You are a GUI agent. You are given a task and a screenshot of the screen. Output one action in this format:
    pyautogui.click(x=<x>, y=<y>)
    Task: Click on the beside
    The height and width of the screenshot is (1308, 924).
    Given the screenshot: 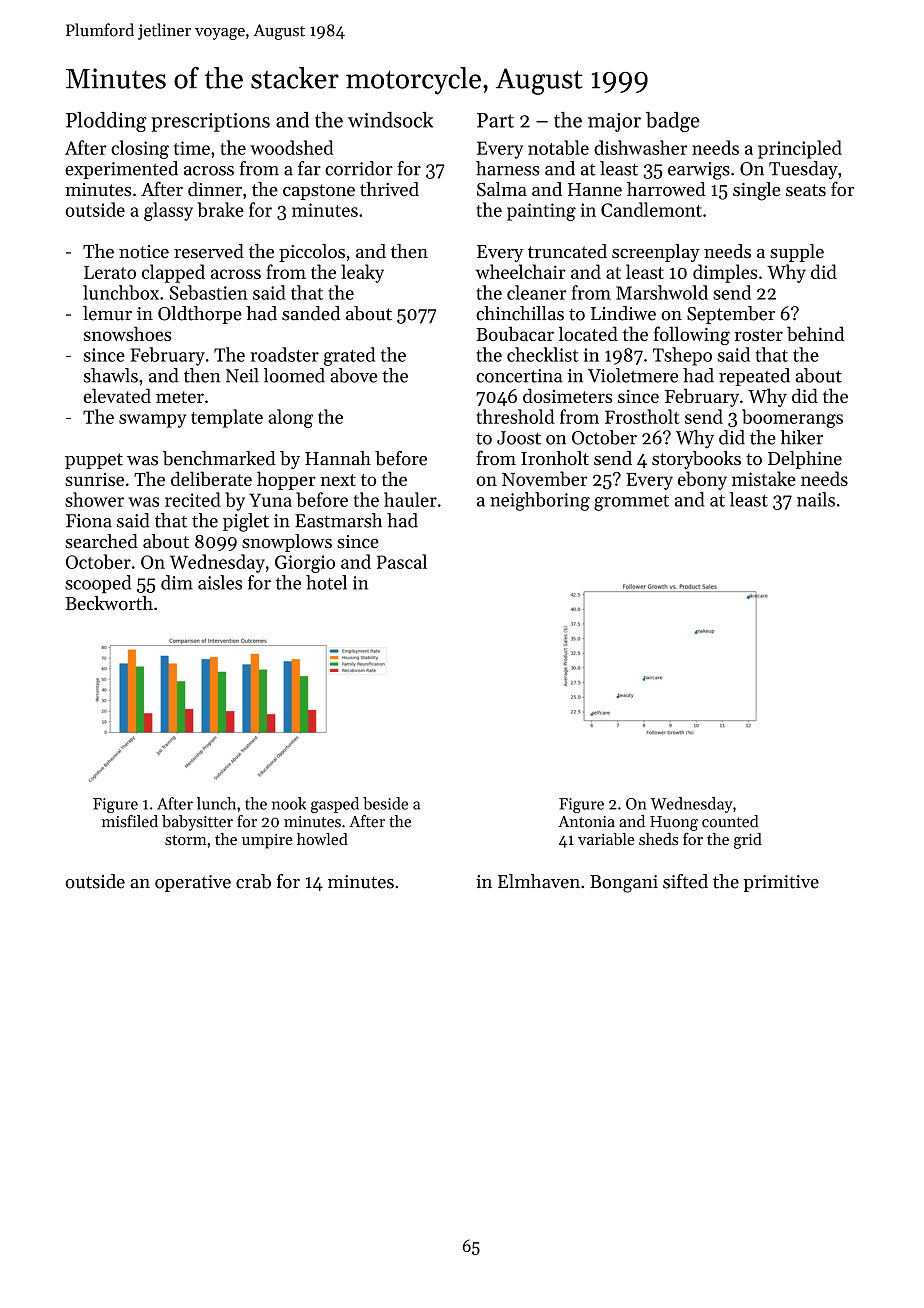 What is the action you would take?
    pyautogui.click(x=385, y=803)
